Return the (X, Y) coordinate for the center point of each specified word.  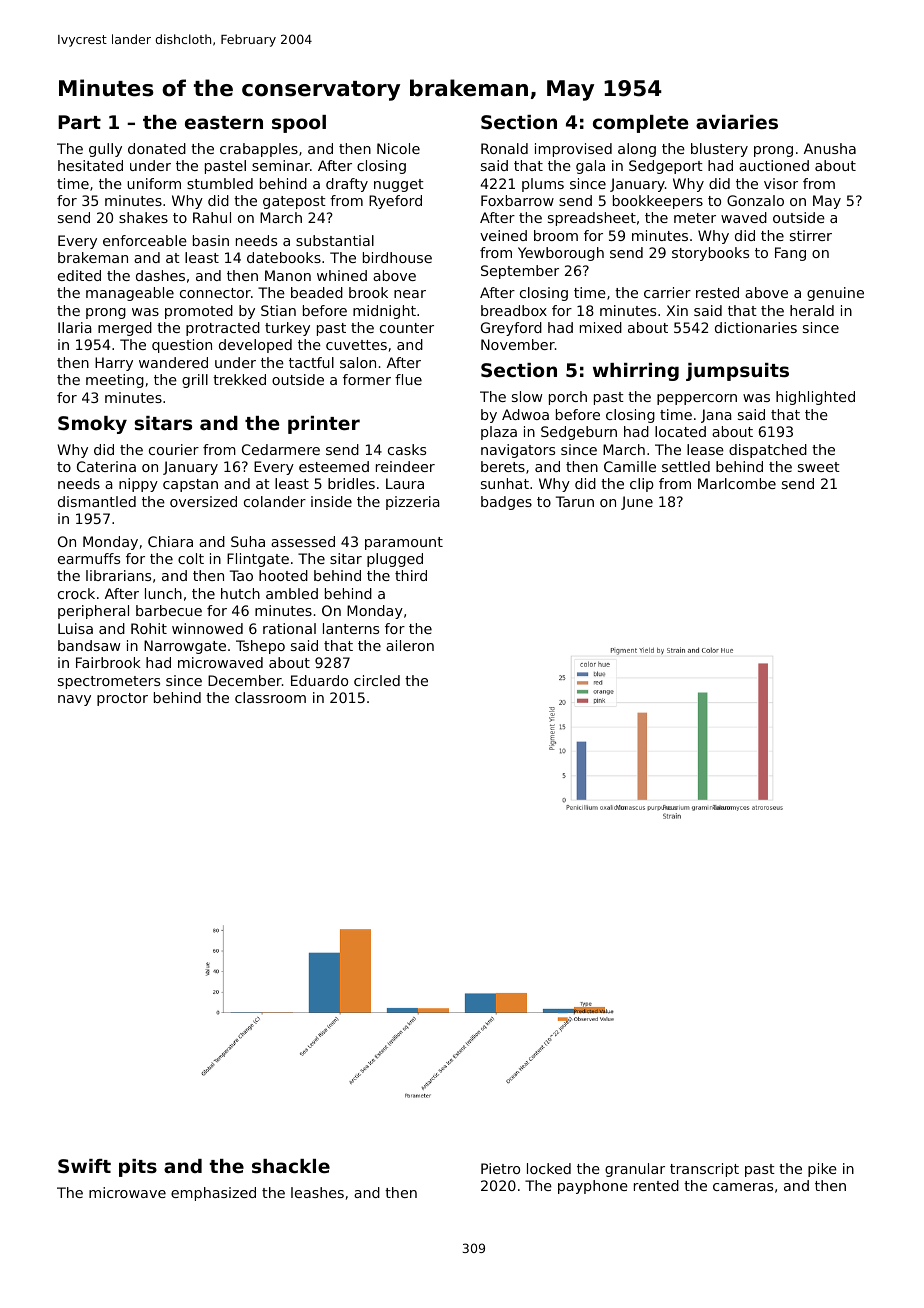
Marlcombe (737, 483)
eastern (224, 122)
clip (642, 485)
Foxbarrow (517, 200)
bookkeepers (658, 202)
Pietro (500, 1168)
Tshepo (260, 647)
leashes (317, 1192)
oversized (203, 501)
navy (74, 700)
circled (377, 680)
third (411, 575)
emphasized (213, 1194)
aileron (410, 645)
